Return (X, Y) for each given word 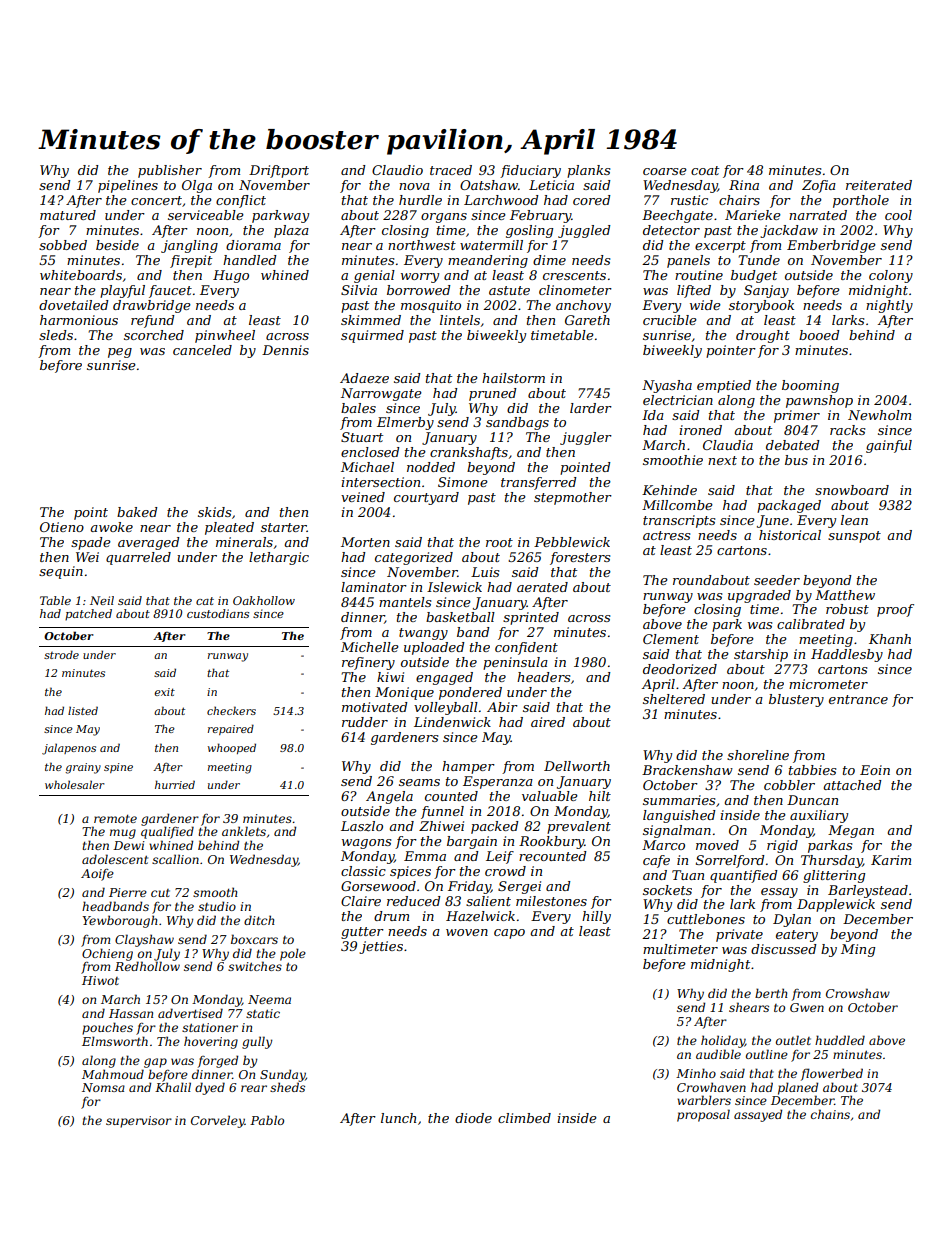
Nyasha (667, 386)
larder (591, 408)
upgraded (759, 596)
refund (153, 321)
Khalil (173, 1087)
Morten (365, 542)
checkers (231, 710)
